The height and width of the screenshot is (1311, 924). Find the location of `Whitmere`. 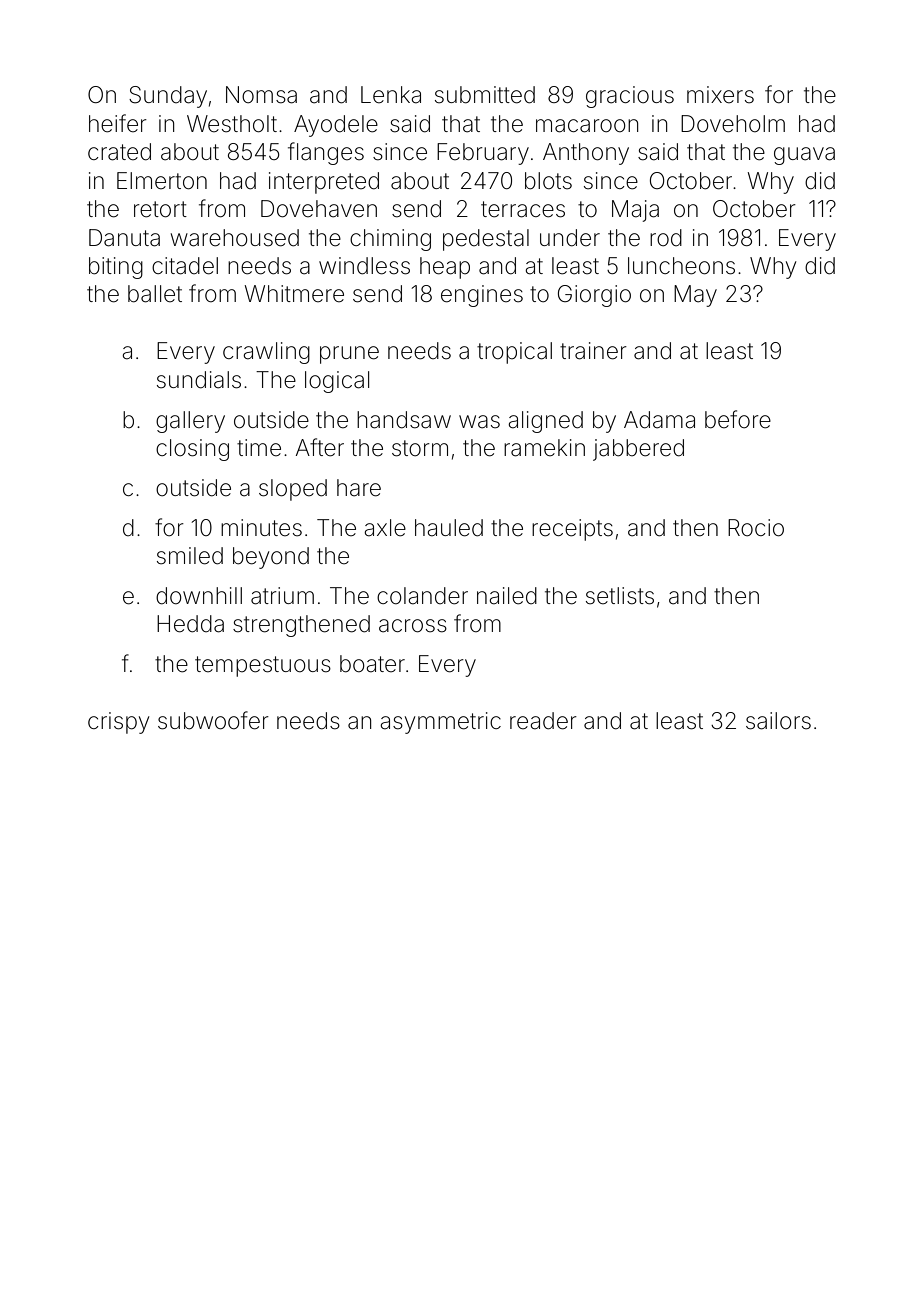

Whitmere is located at coordinates (294, 294).
